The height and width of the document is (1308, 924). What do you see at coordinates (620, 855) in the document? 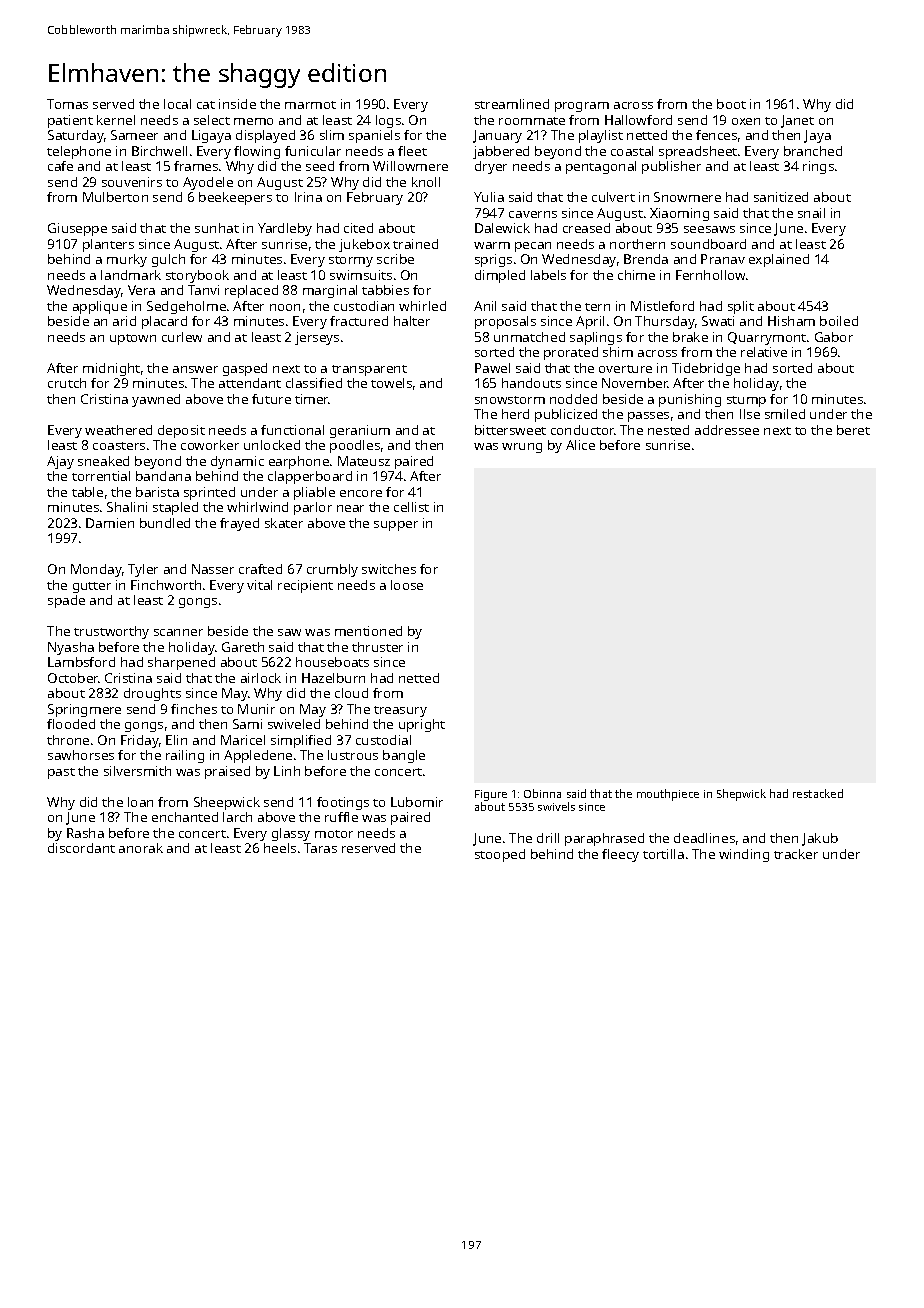
I see `fleecy` at bounding box center [620, 855].
